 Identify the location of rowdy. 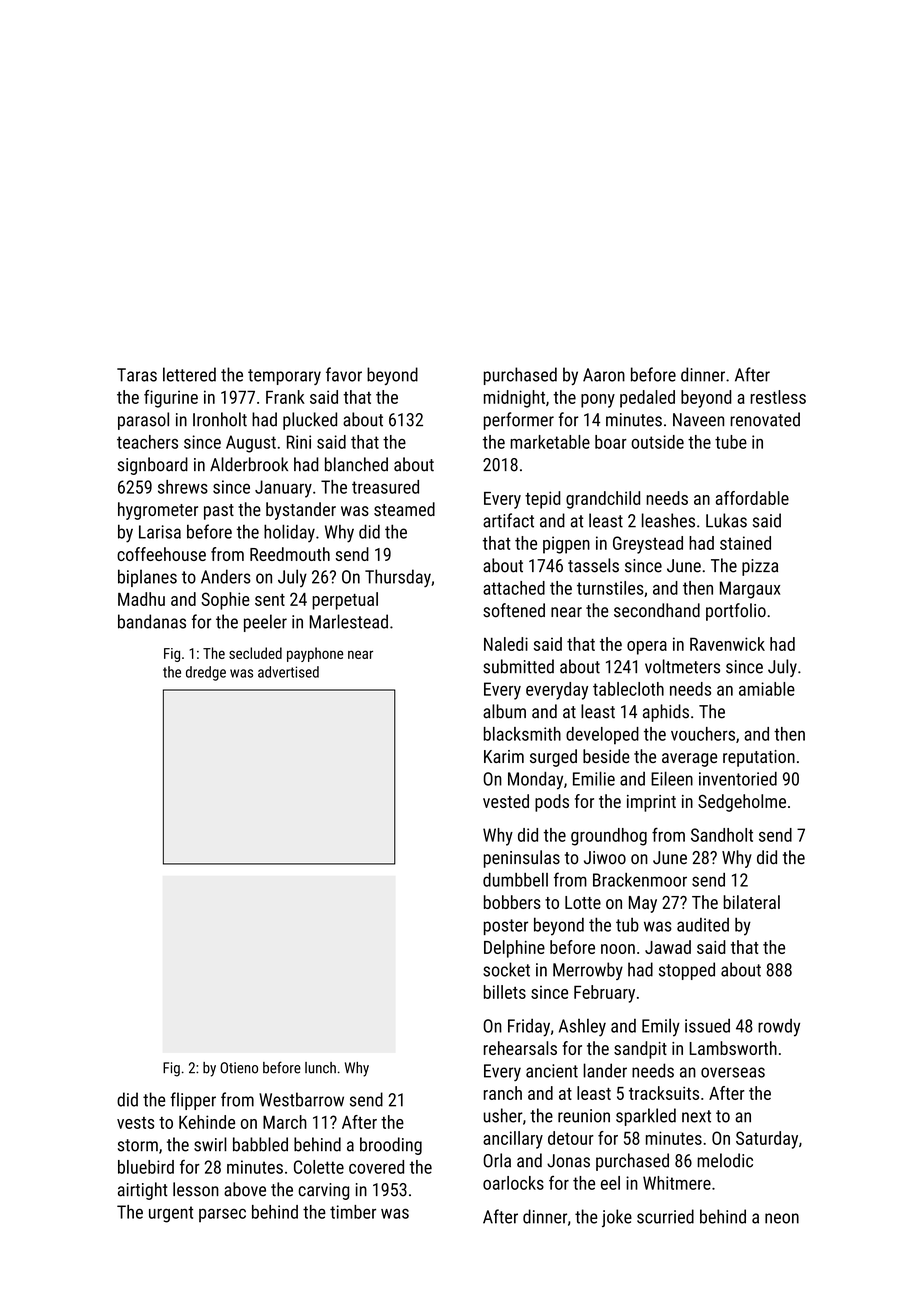
(779, 1028).
